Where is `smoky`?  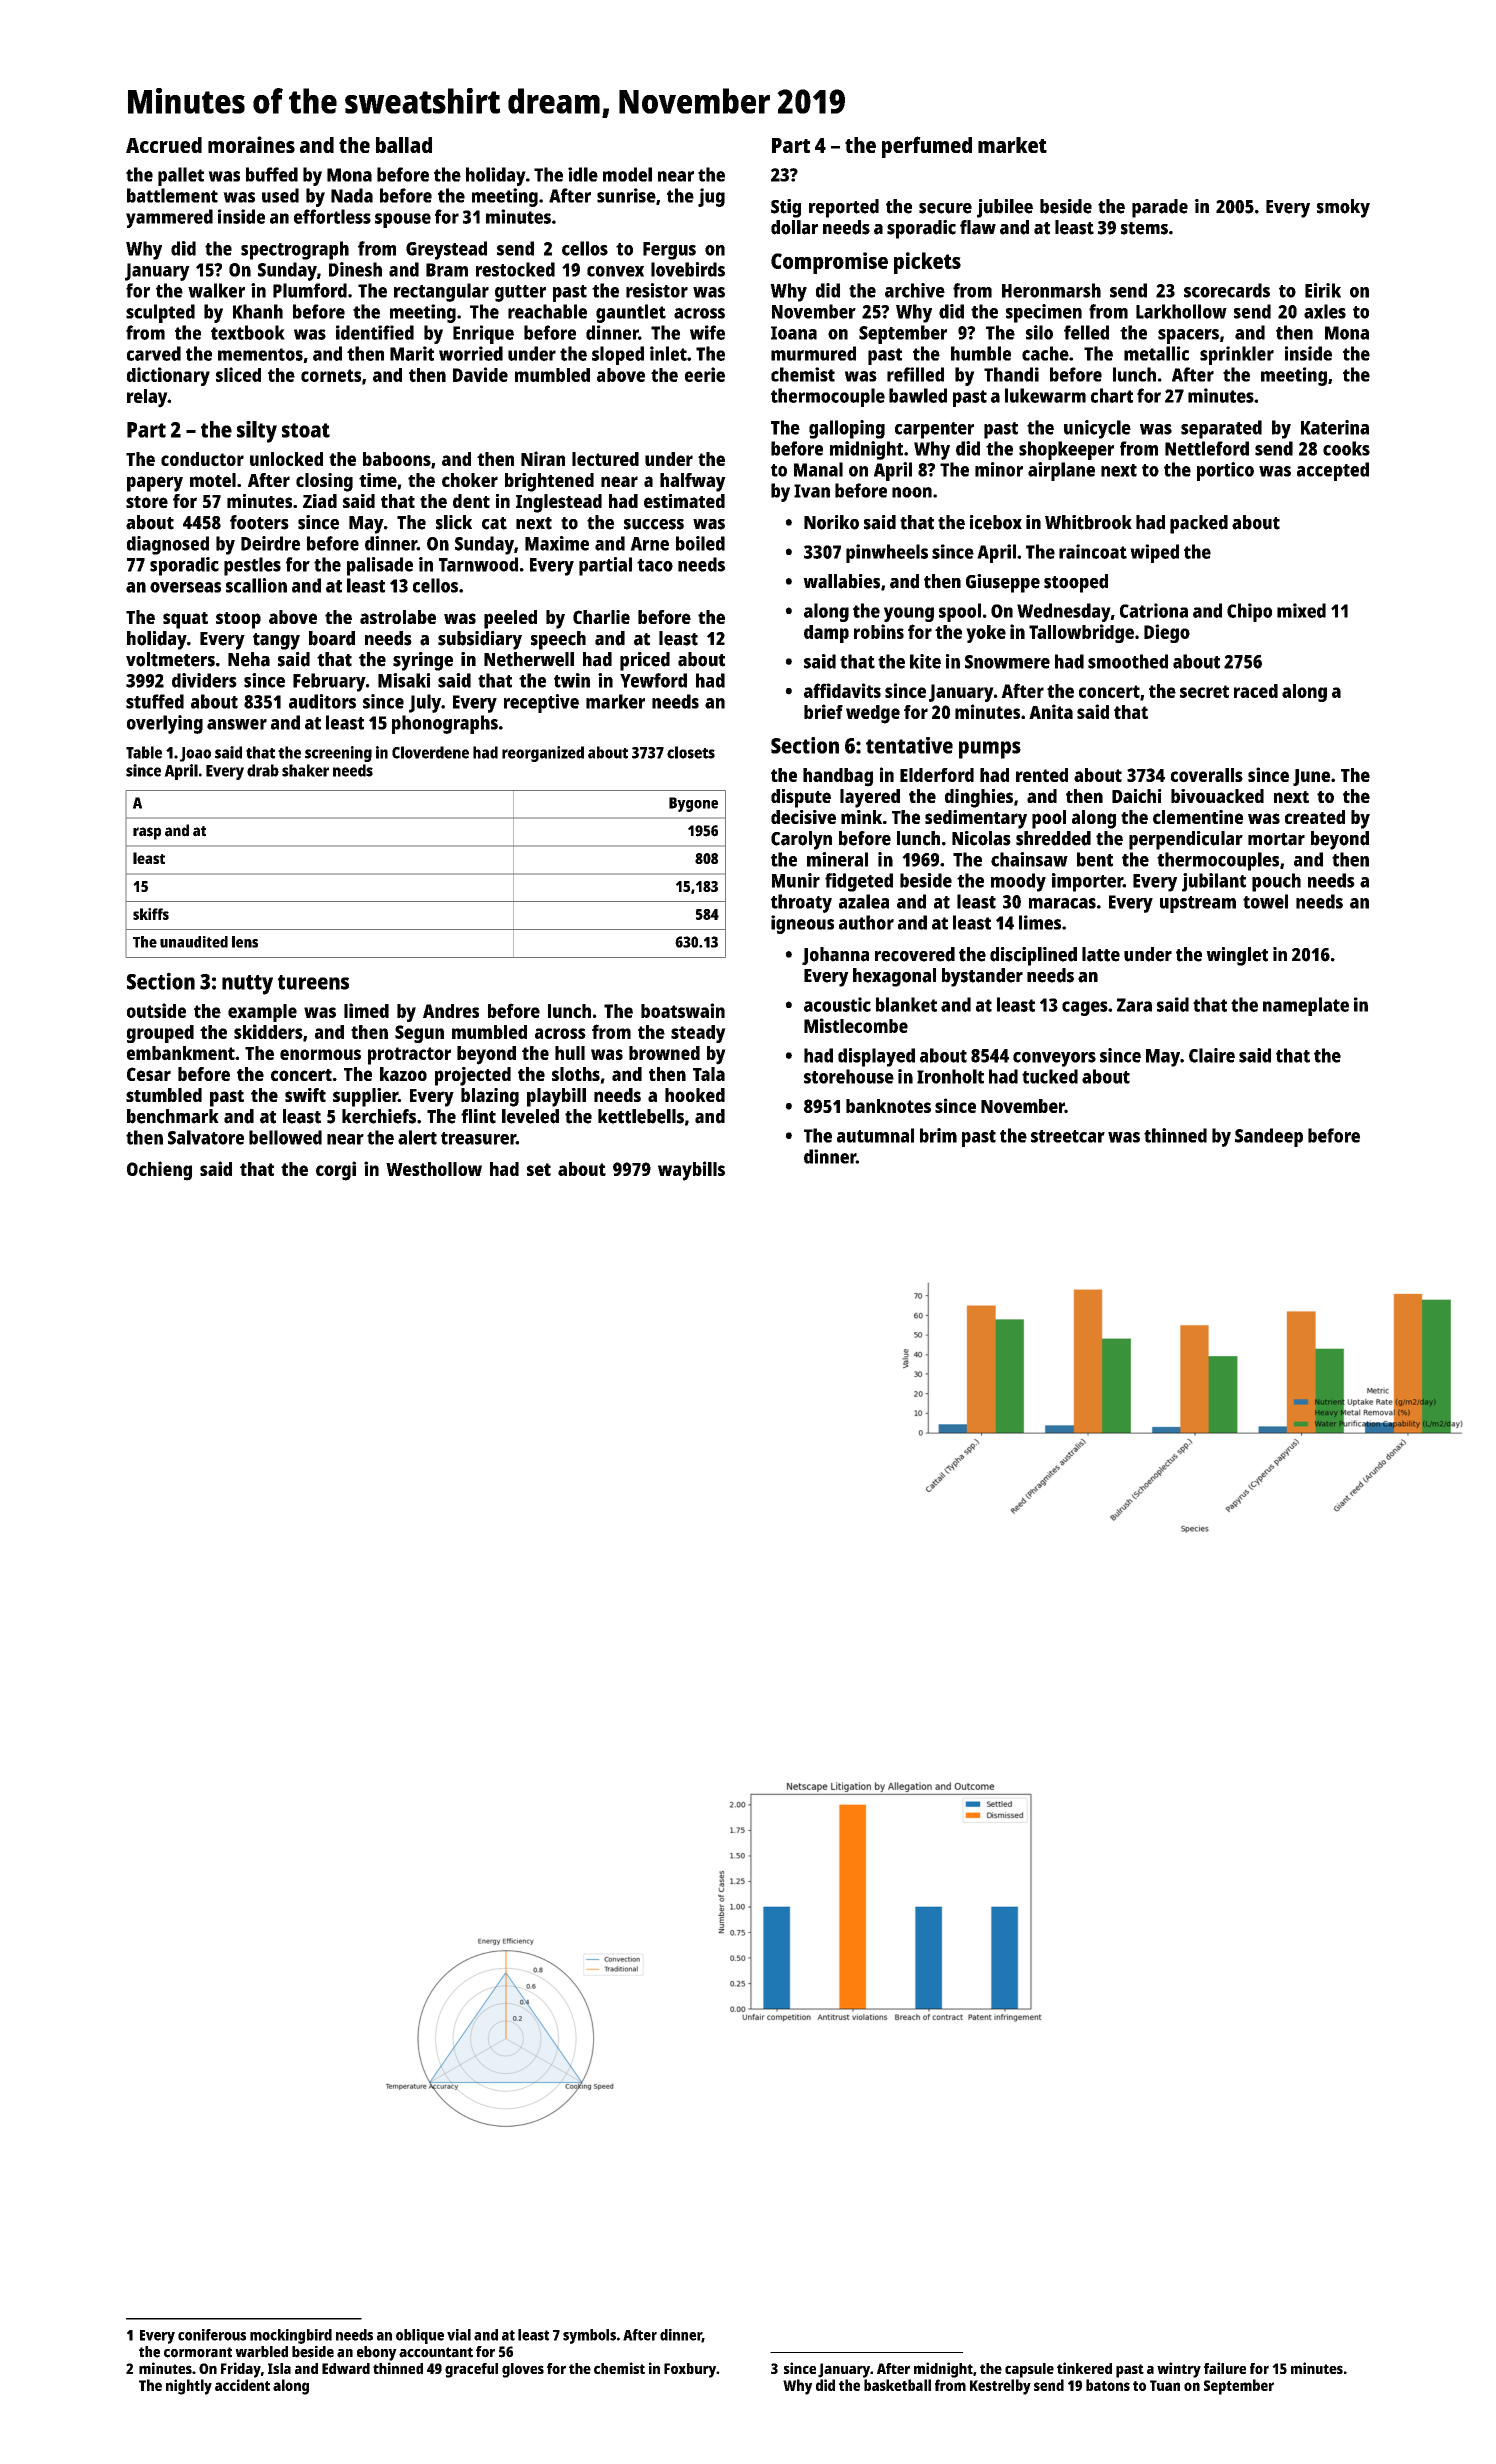 smoky is located at coordinates (1343, 208).
